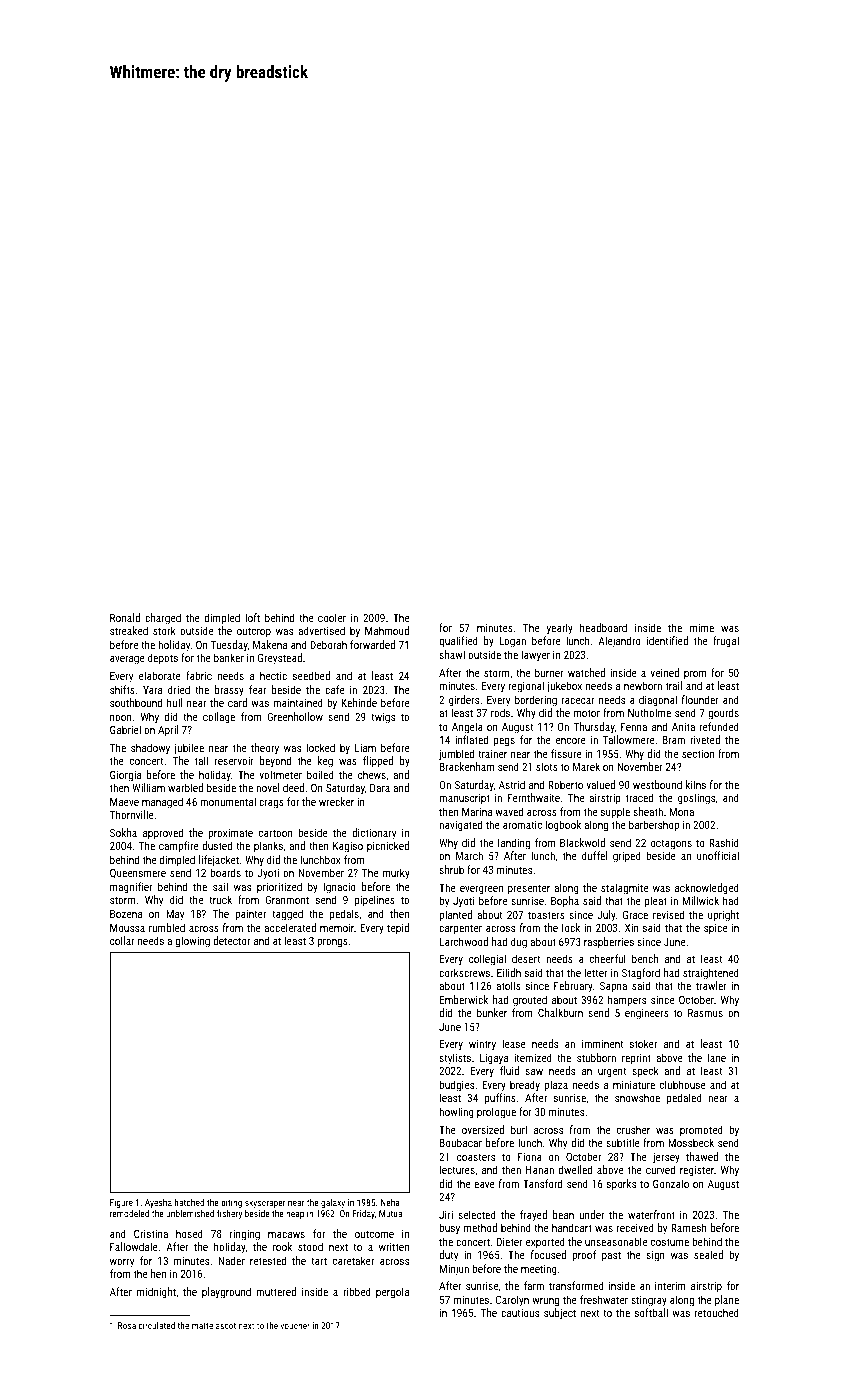 Image resolution: width=849 pixels, height=1400 pixels. What do you see at coordinates (560, 1314) in the screenshot?
I see `subject` at bounding box center [560, 1314].
